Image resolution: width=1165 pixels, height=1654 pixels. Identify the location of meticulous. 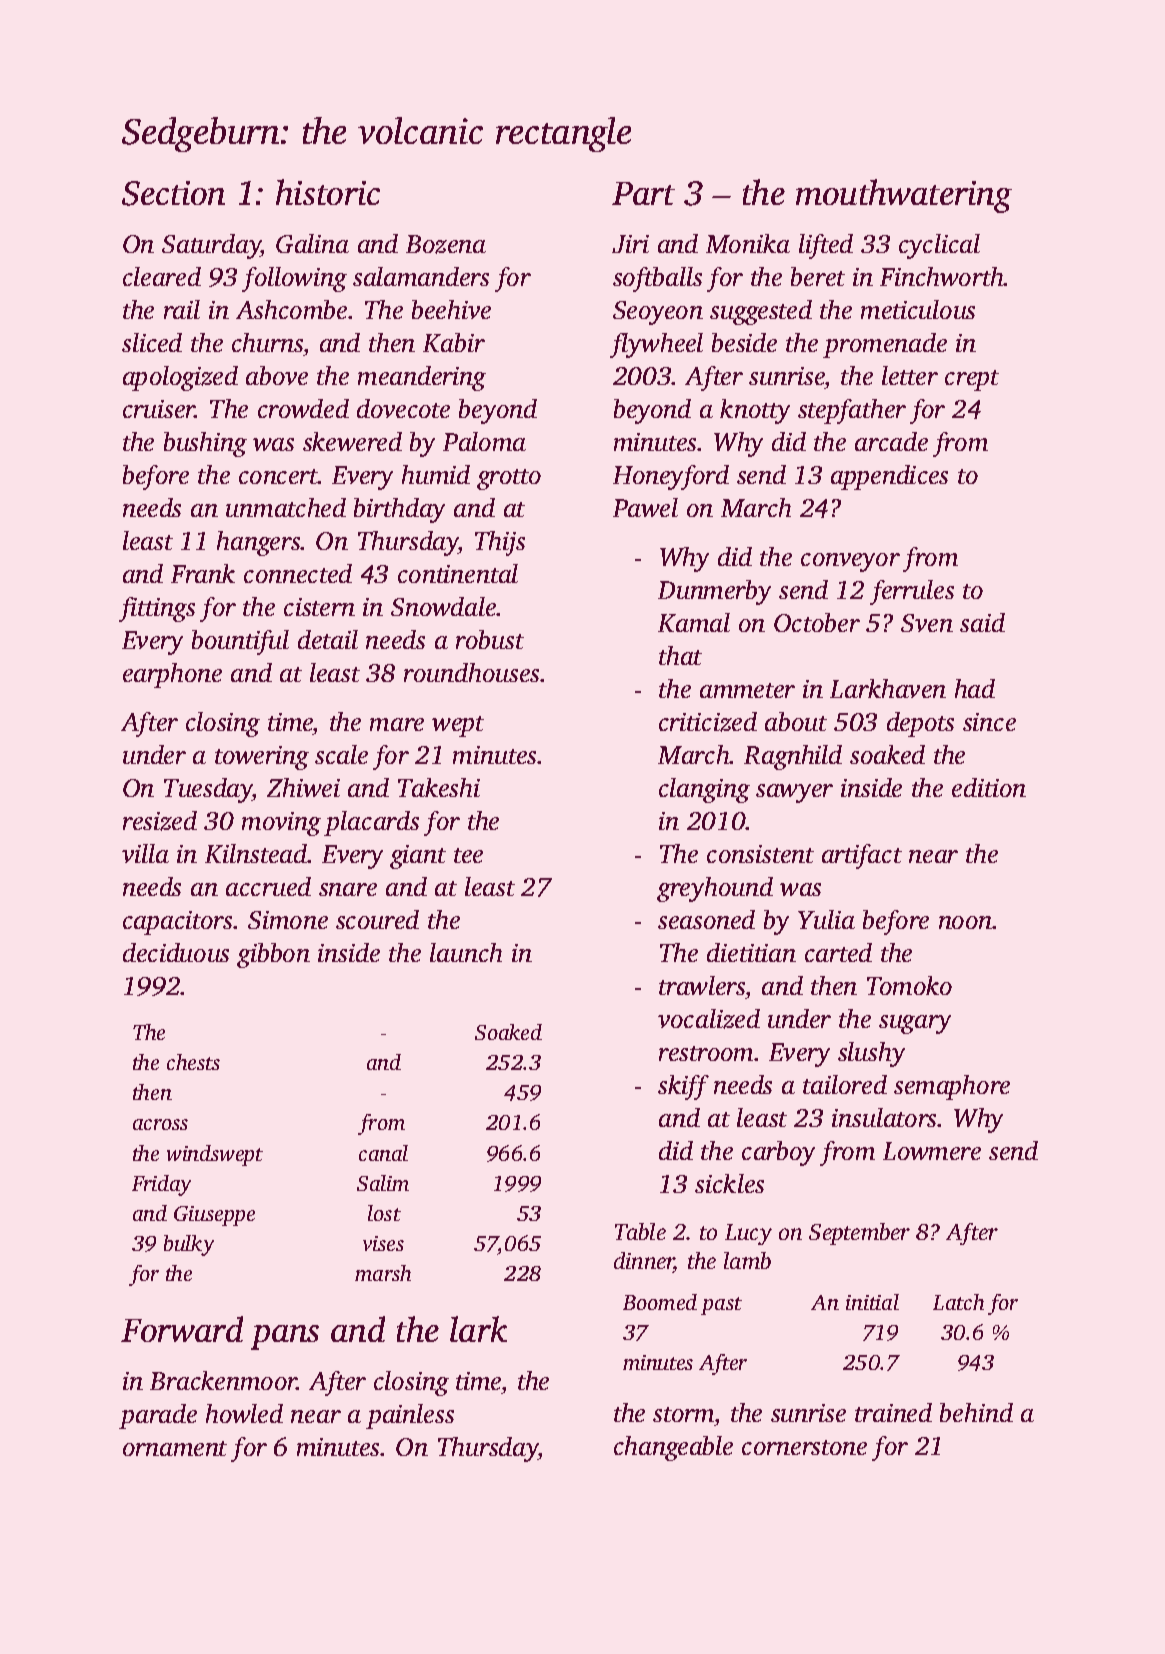
(918, 309).
